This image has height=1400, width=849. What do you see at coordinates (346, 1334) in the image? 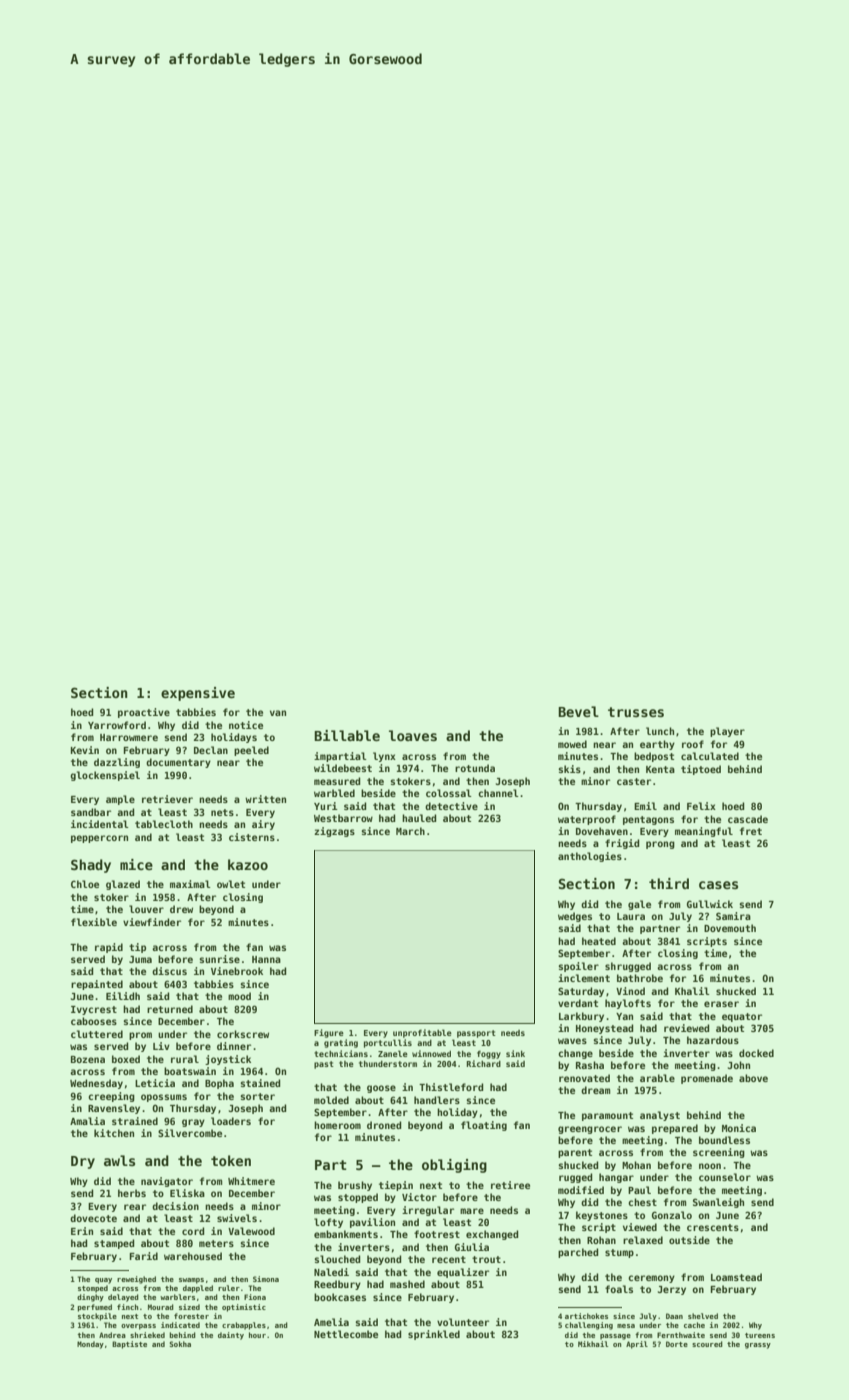
I see `Nettlecombe` at bounding box center [346, 1334].
